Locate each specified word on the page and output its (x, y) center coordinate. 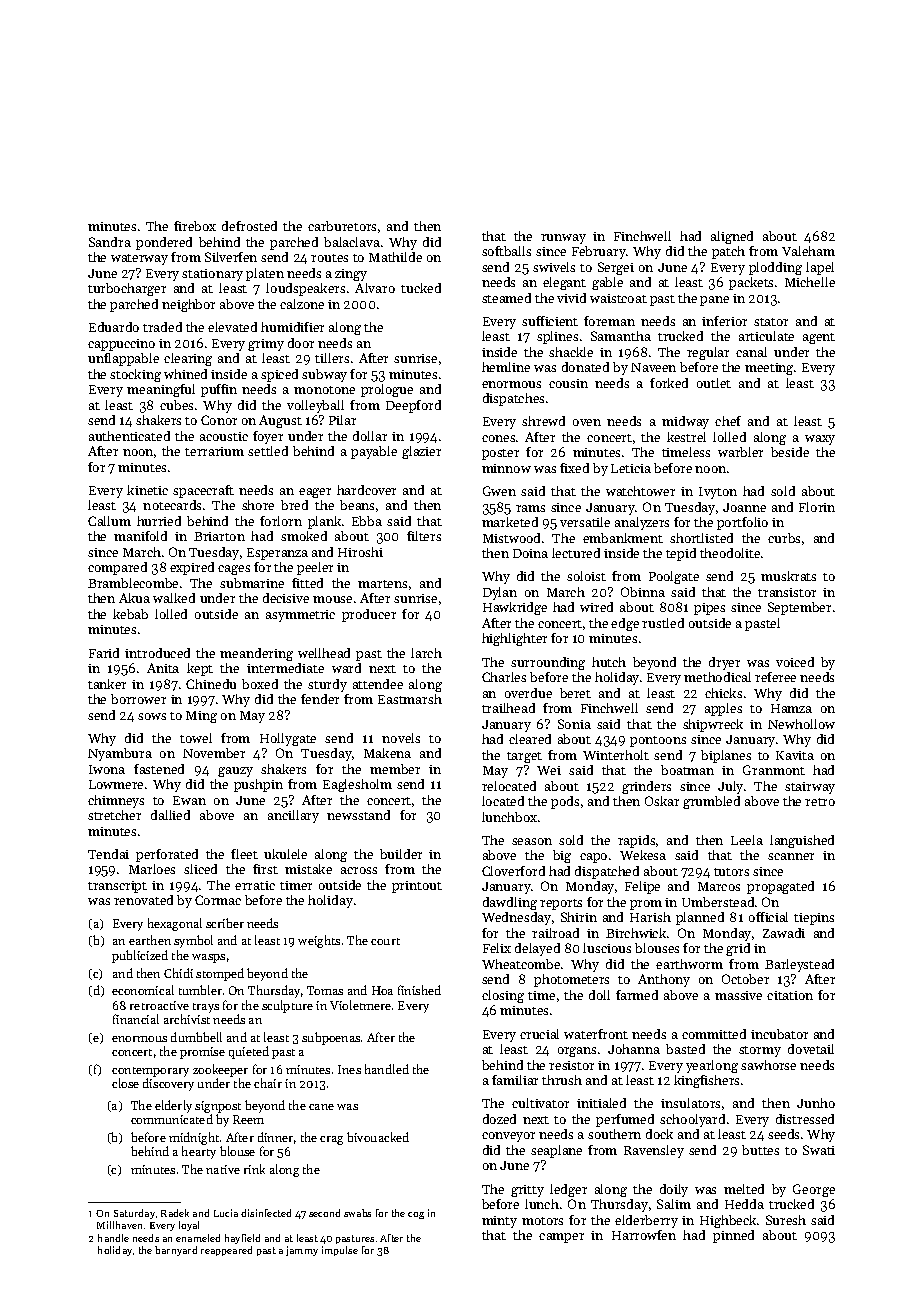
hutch (609, 662)
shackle (571, 352)
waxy (820, 440)
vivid (571, 298)
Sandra (110, 242)
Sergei (616, 268)
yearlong (712, 1066)
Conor (219, 420)
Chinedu (211, 684)
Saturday (134, 1214)
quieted (249, 1052)
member (395, 769)
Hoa (382, 990)
